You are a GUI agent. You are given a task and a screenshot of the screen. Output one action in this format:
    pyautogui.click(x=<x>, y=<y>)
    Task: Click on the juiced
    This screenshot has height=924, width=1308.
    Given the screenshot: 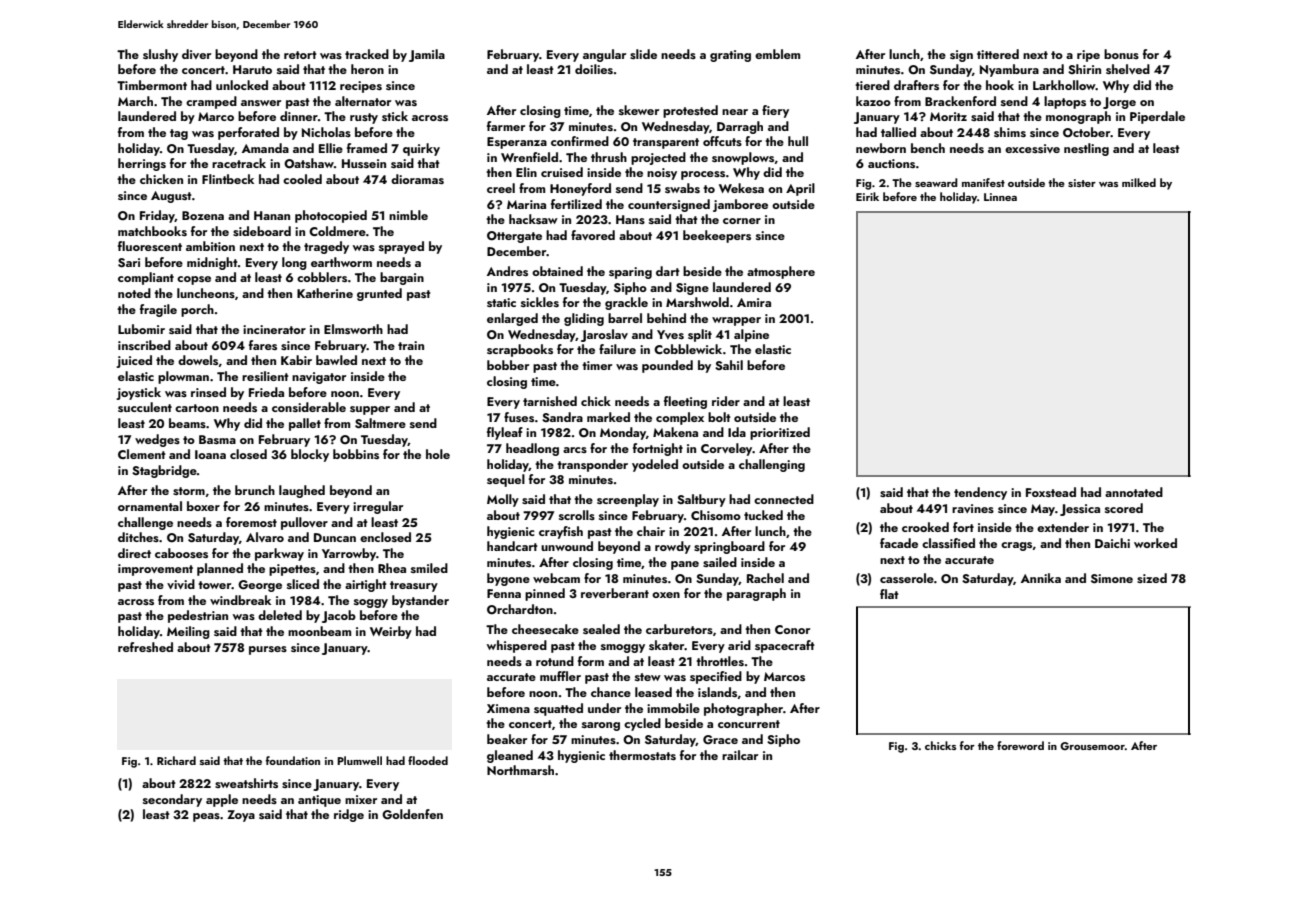 What is the action you would take?
    pyautogui.click(x=134, y=361)
